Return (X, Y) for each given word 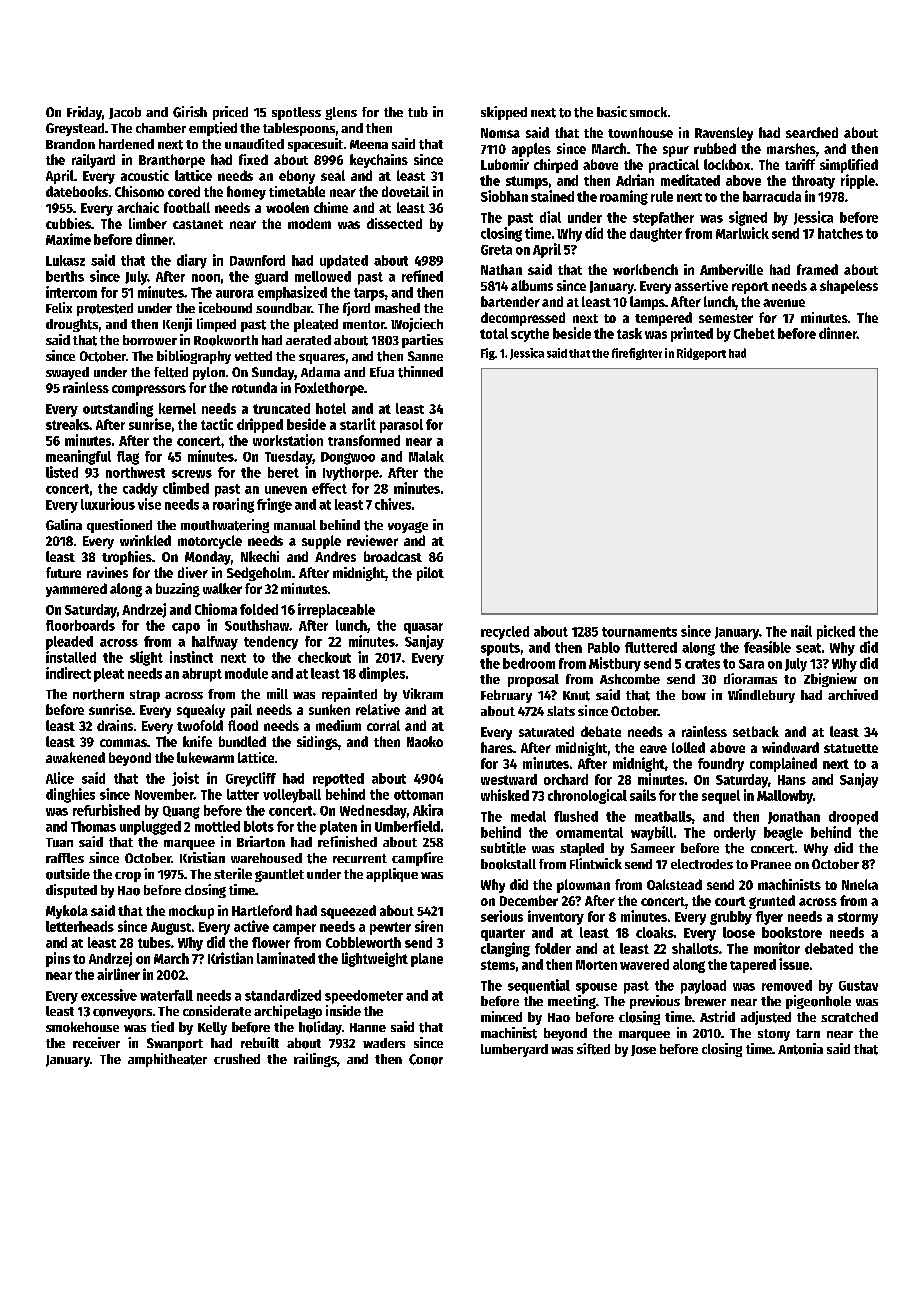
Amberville (731, 269)
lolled (688, 747)
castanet (198, 224)
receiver (96, 1042)
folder (553, 948)
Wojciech (417, 325)
